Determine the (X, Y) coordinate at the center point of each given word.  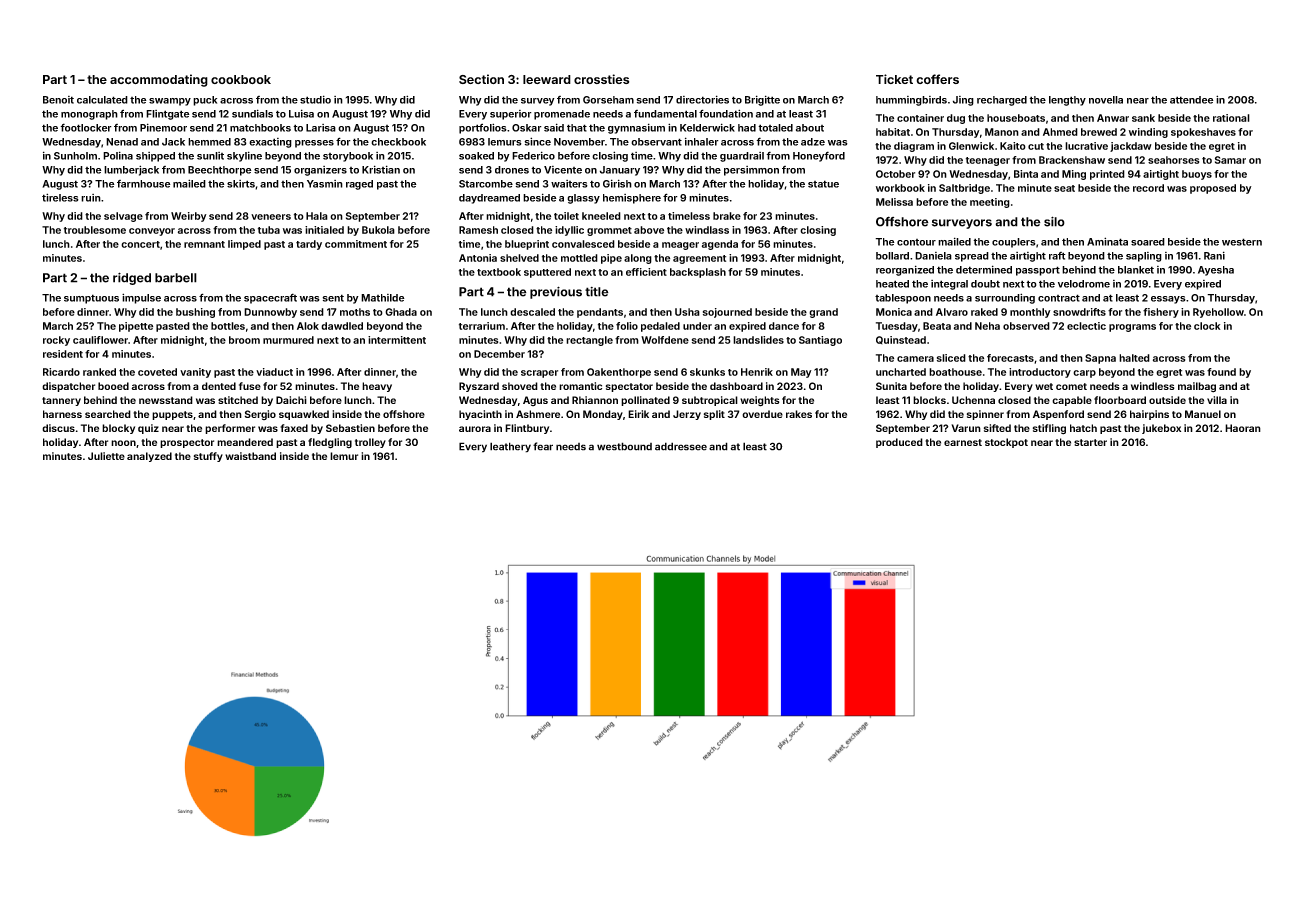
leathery (510, 447)
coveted (157, 372)
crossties (601, 79)
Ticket (894, 79)
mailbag (1197, 387)
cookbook (241, 79)
